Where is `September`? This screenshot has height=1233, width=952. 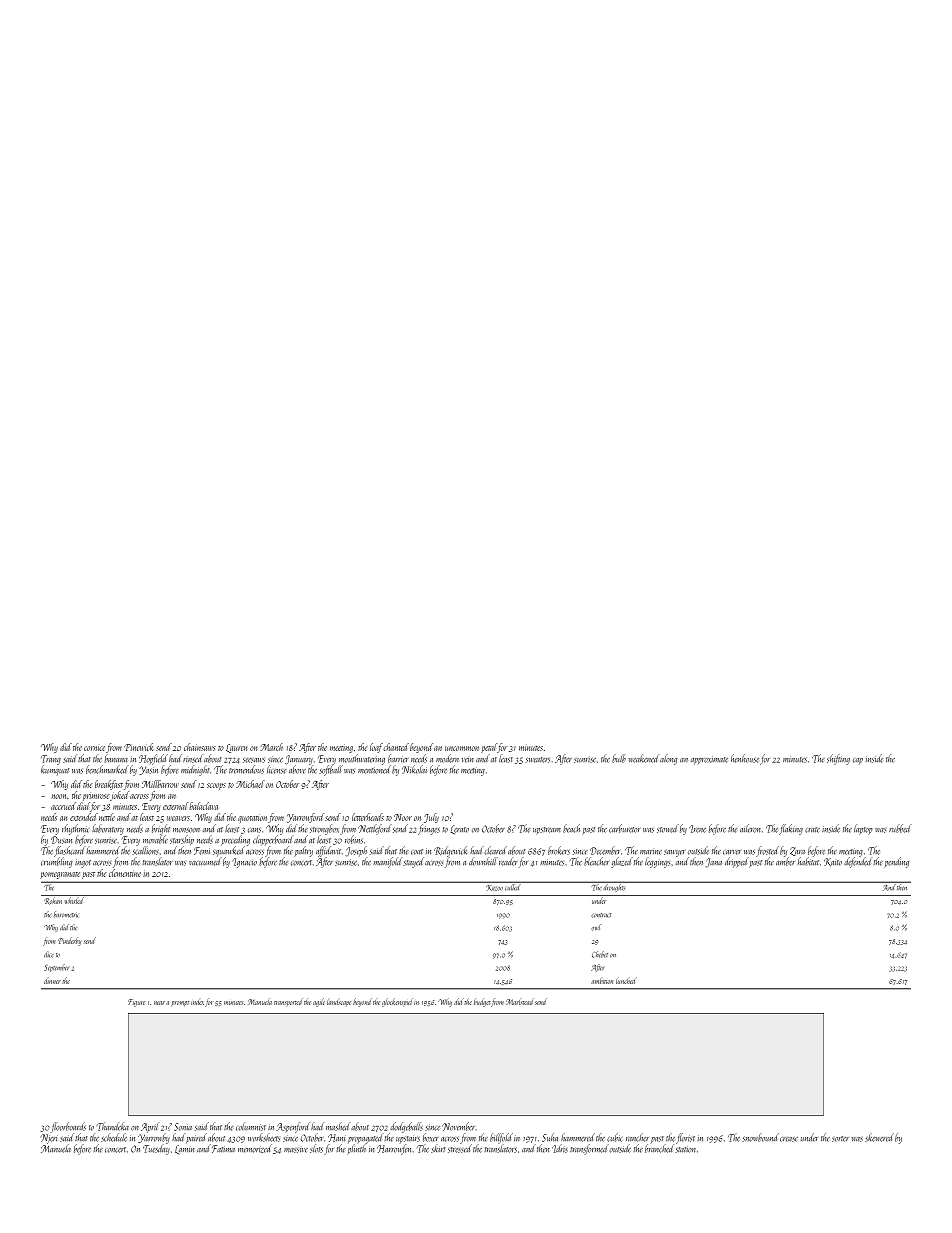
September is located at coordinates (56, 968).
